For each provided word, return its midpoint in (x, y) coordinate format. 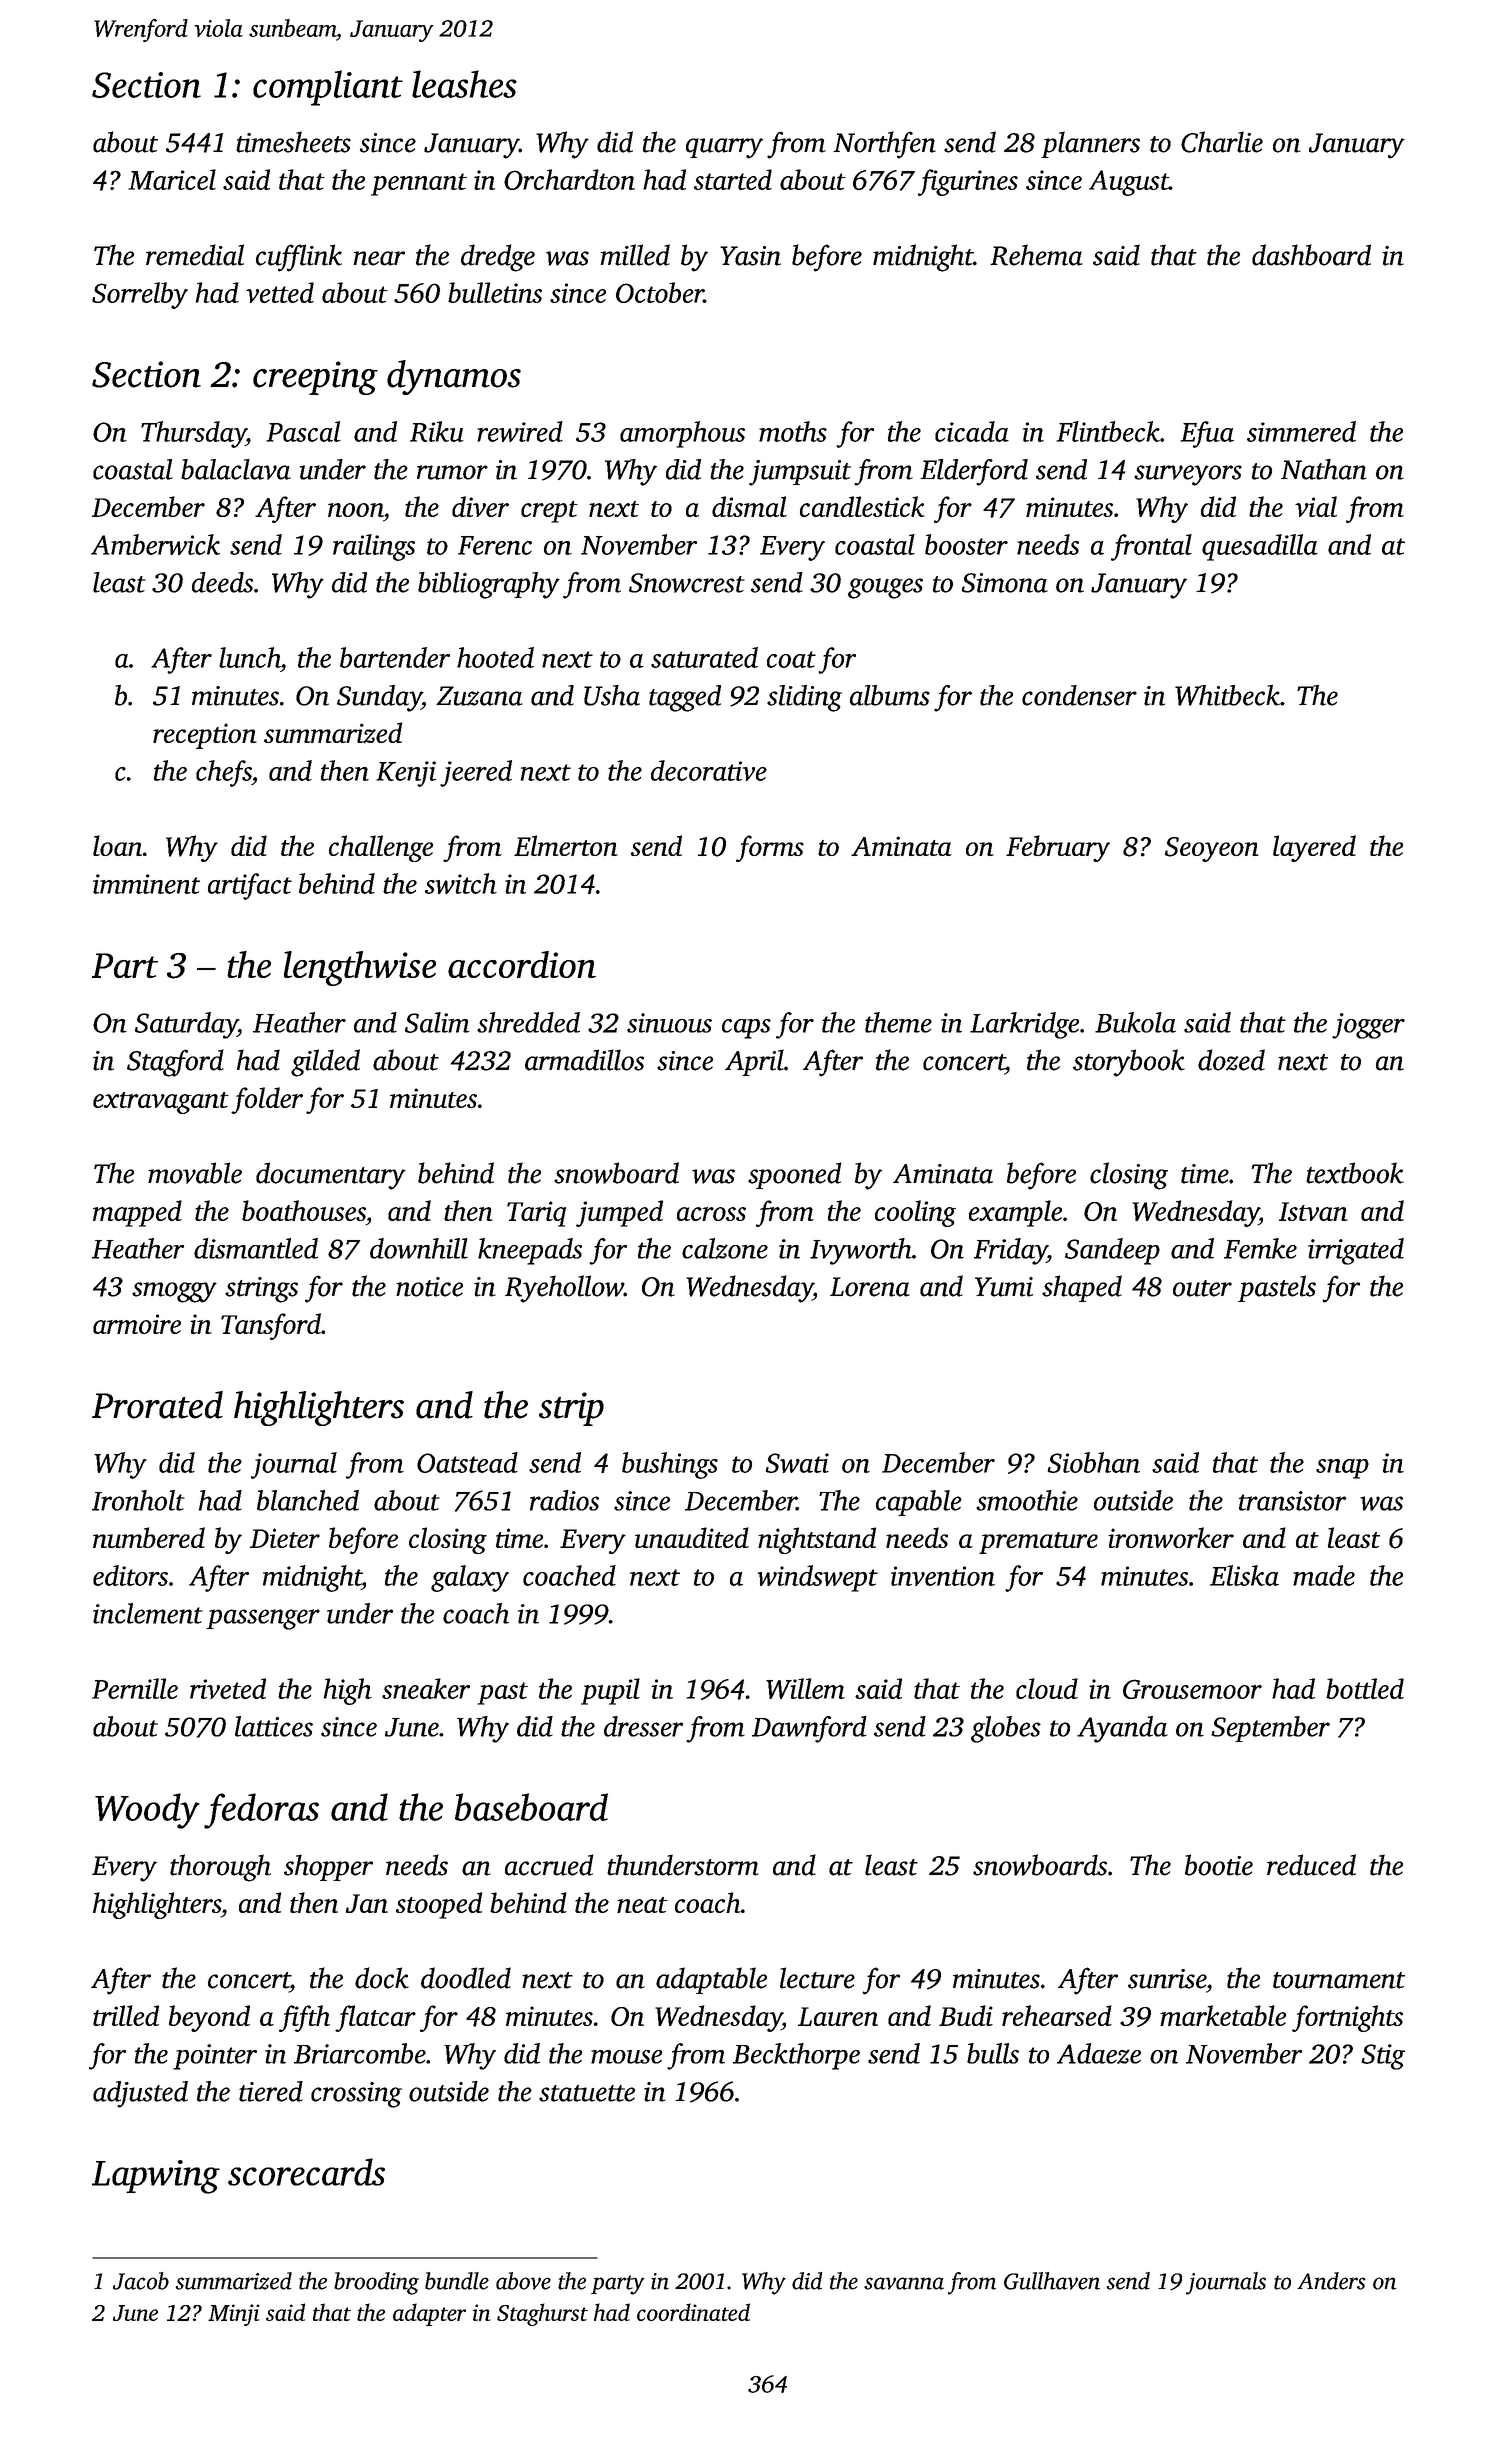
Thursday (193, 434)
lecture (817, 1978)
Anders (1331, 2281)
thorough (220, 1868)
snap (1342, 1469)
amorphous (682, 434)
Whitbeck (1227, 695)
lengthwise (360, 968)
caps (746, 1029)
